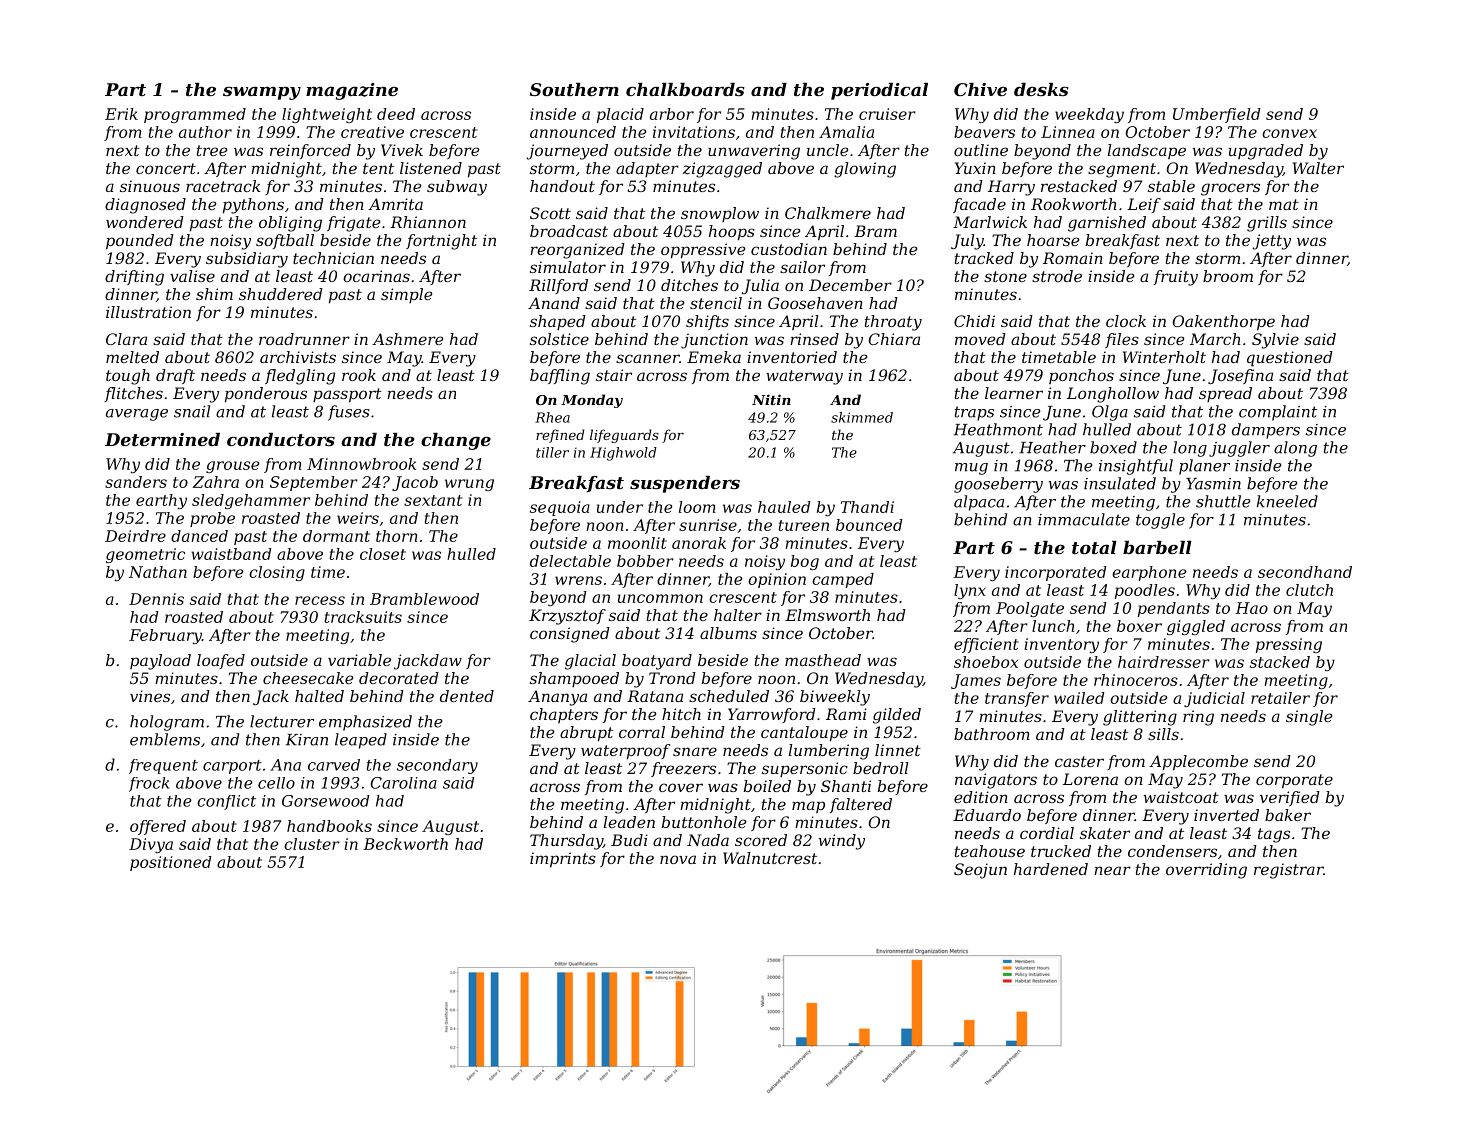  What do you see at coordinates (637, 543) in the screenshot?
I see `moonlit` at bounding box center [637, 543].
